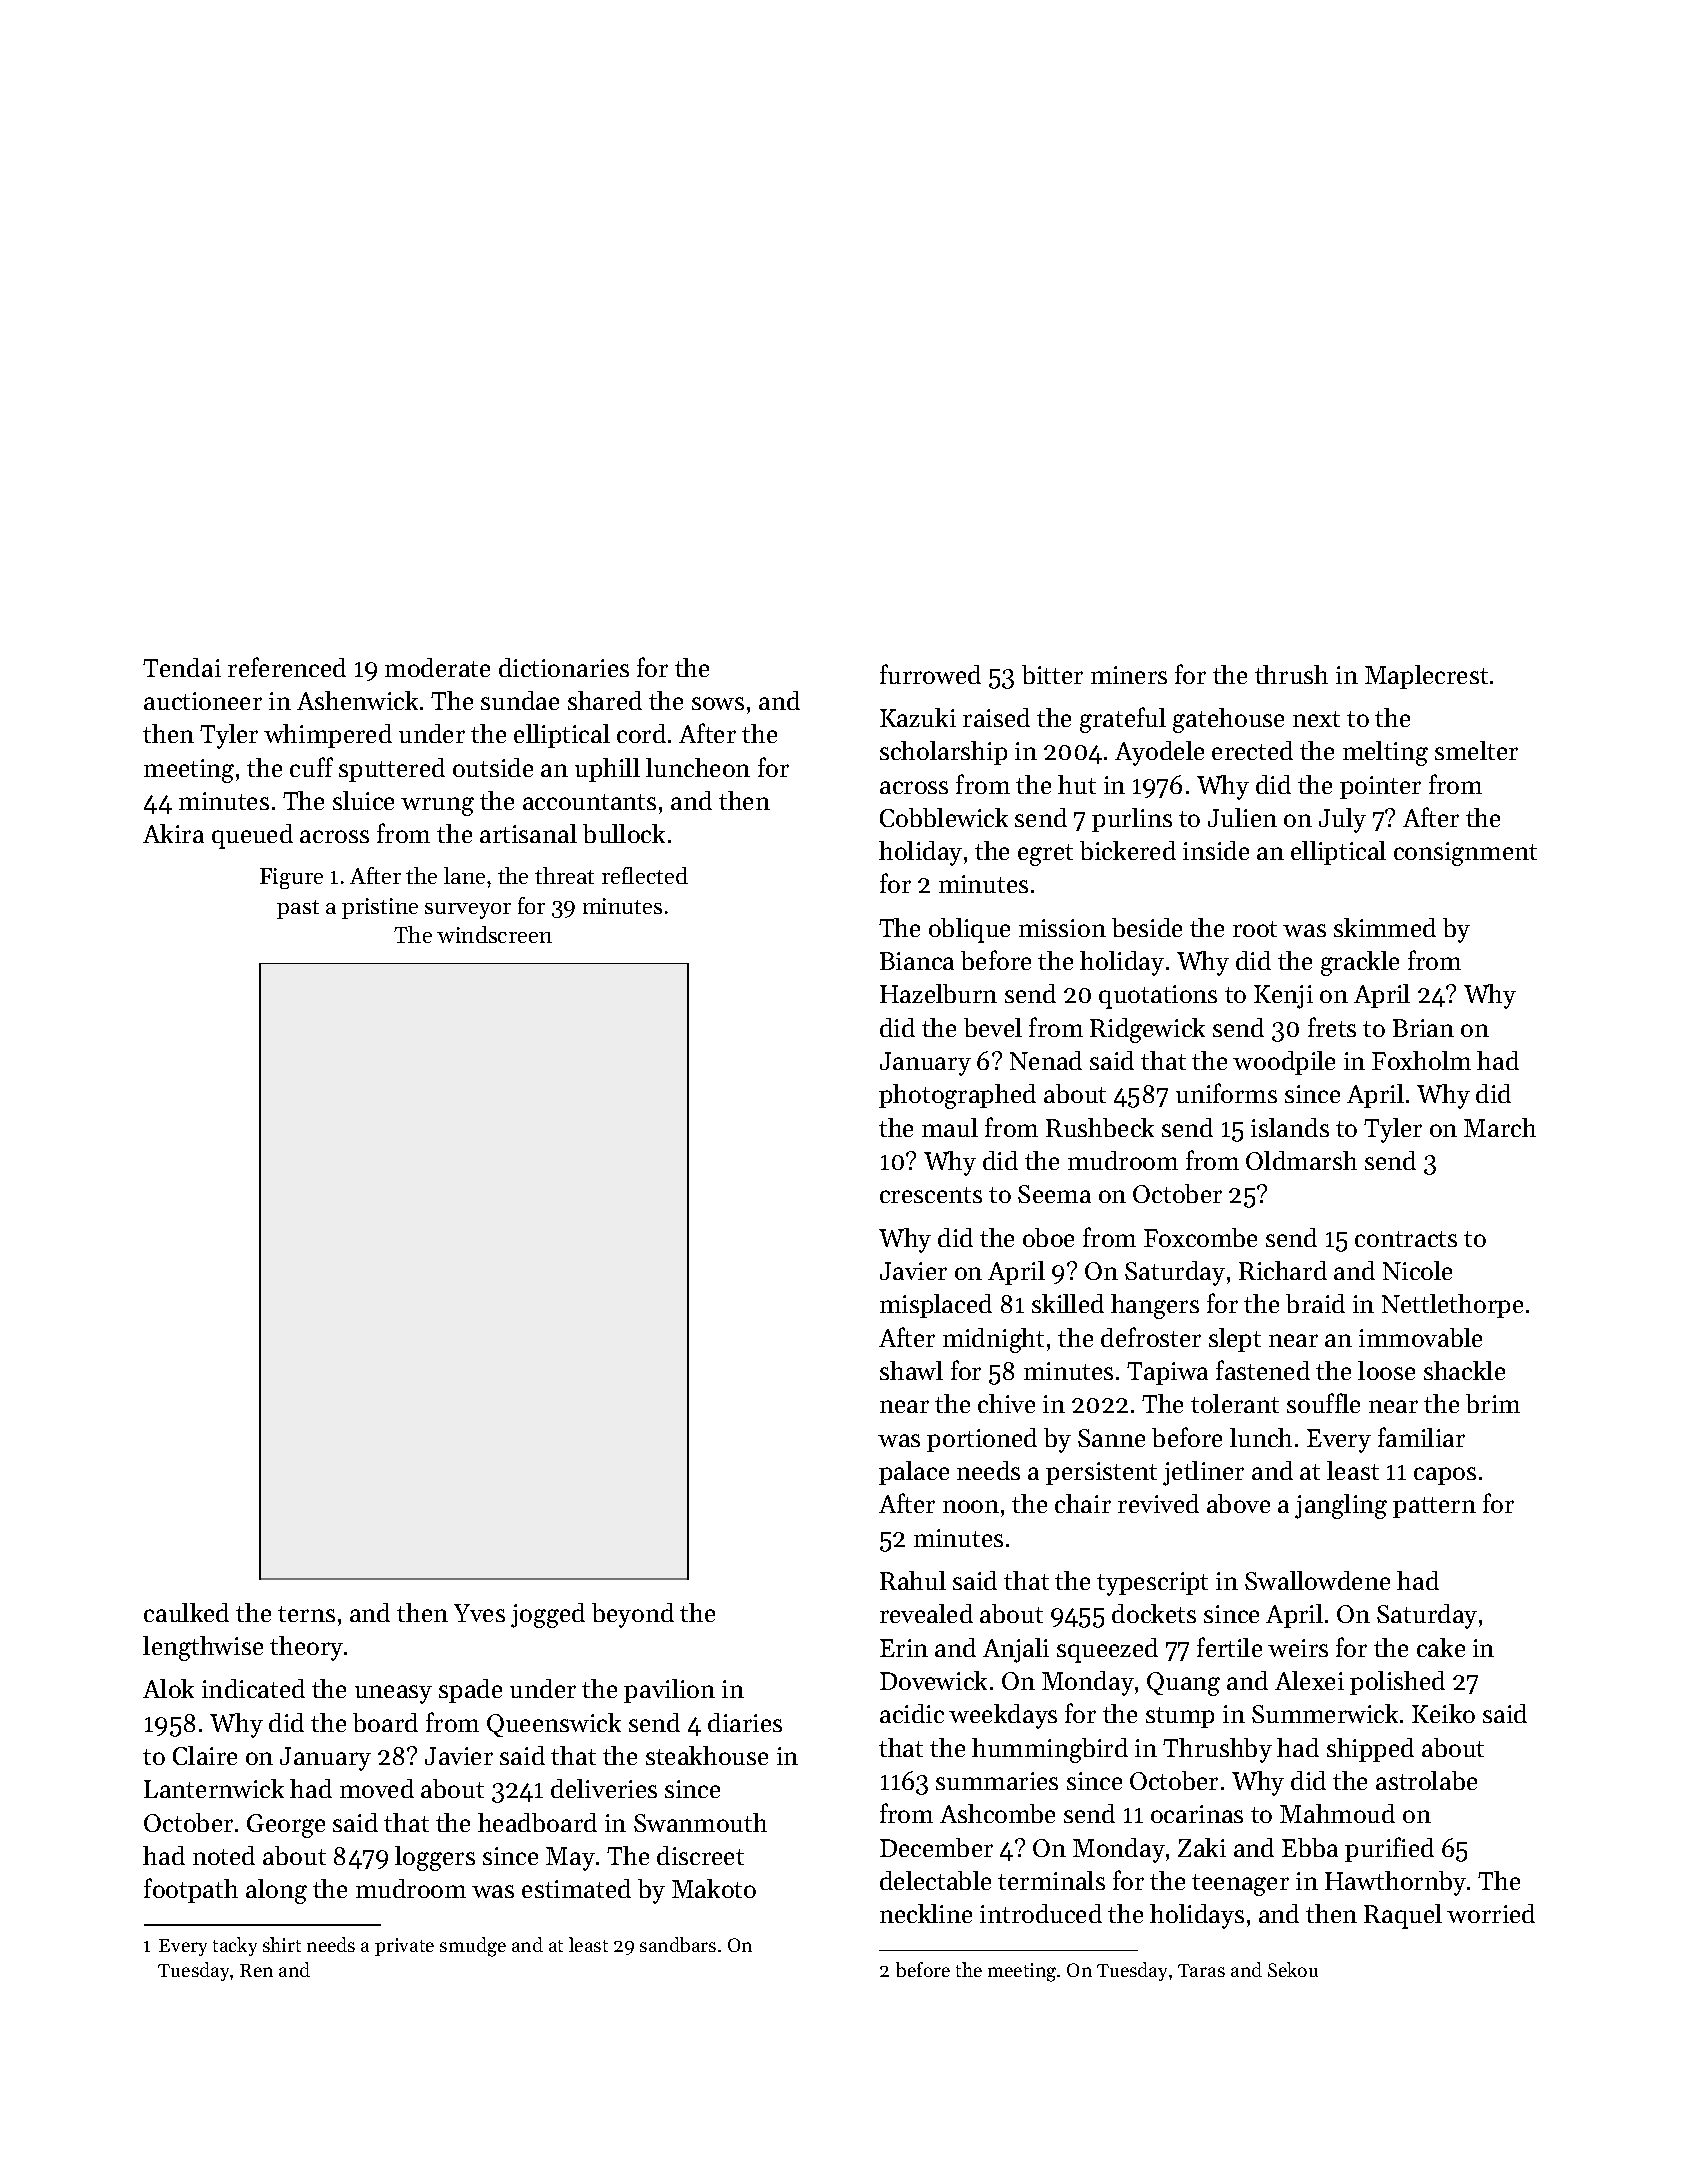  Describe the element at coordinates (493, 767) in the screenshot. I see `outside` at that location.
